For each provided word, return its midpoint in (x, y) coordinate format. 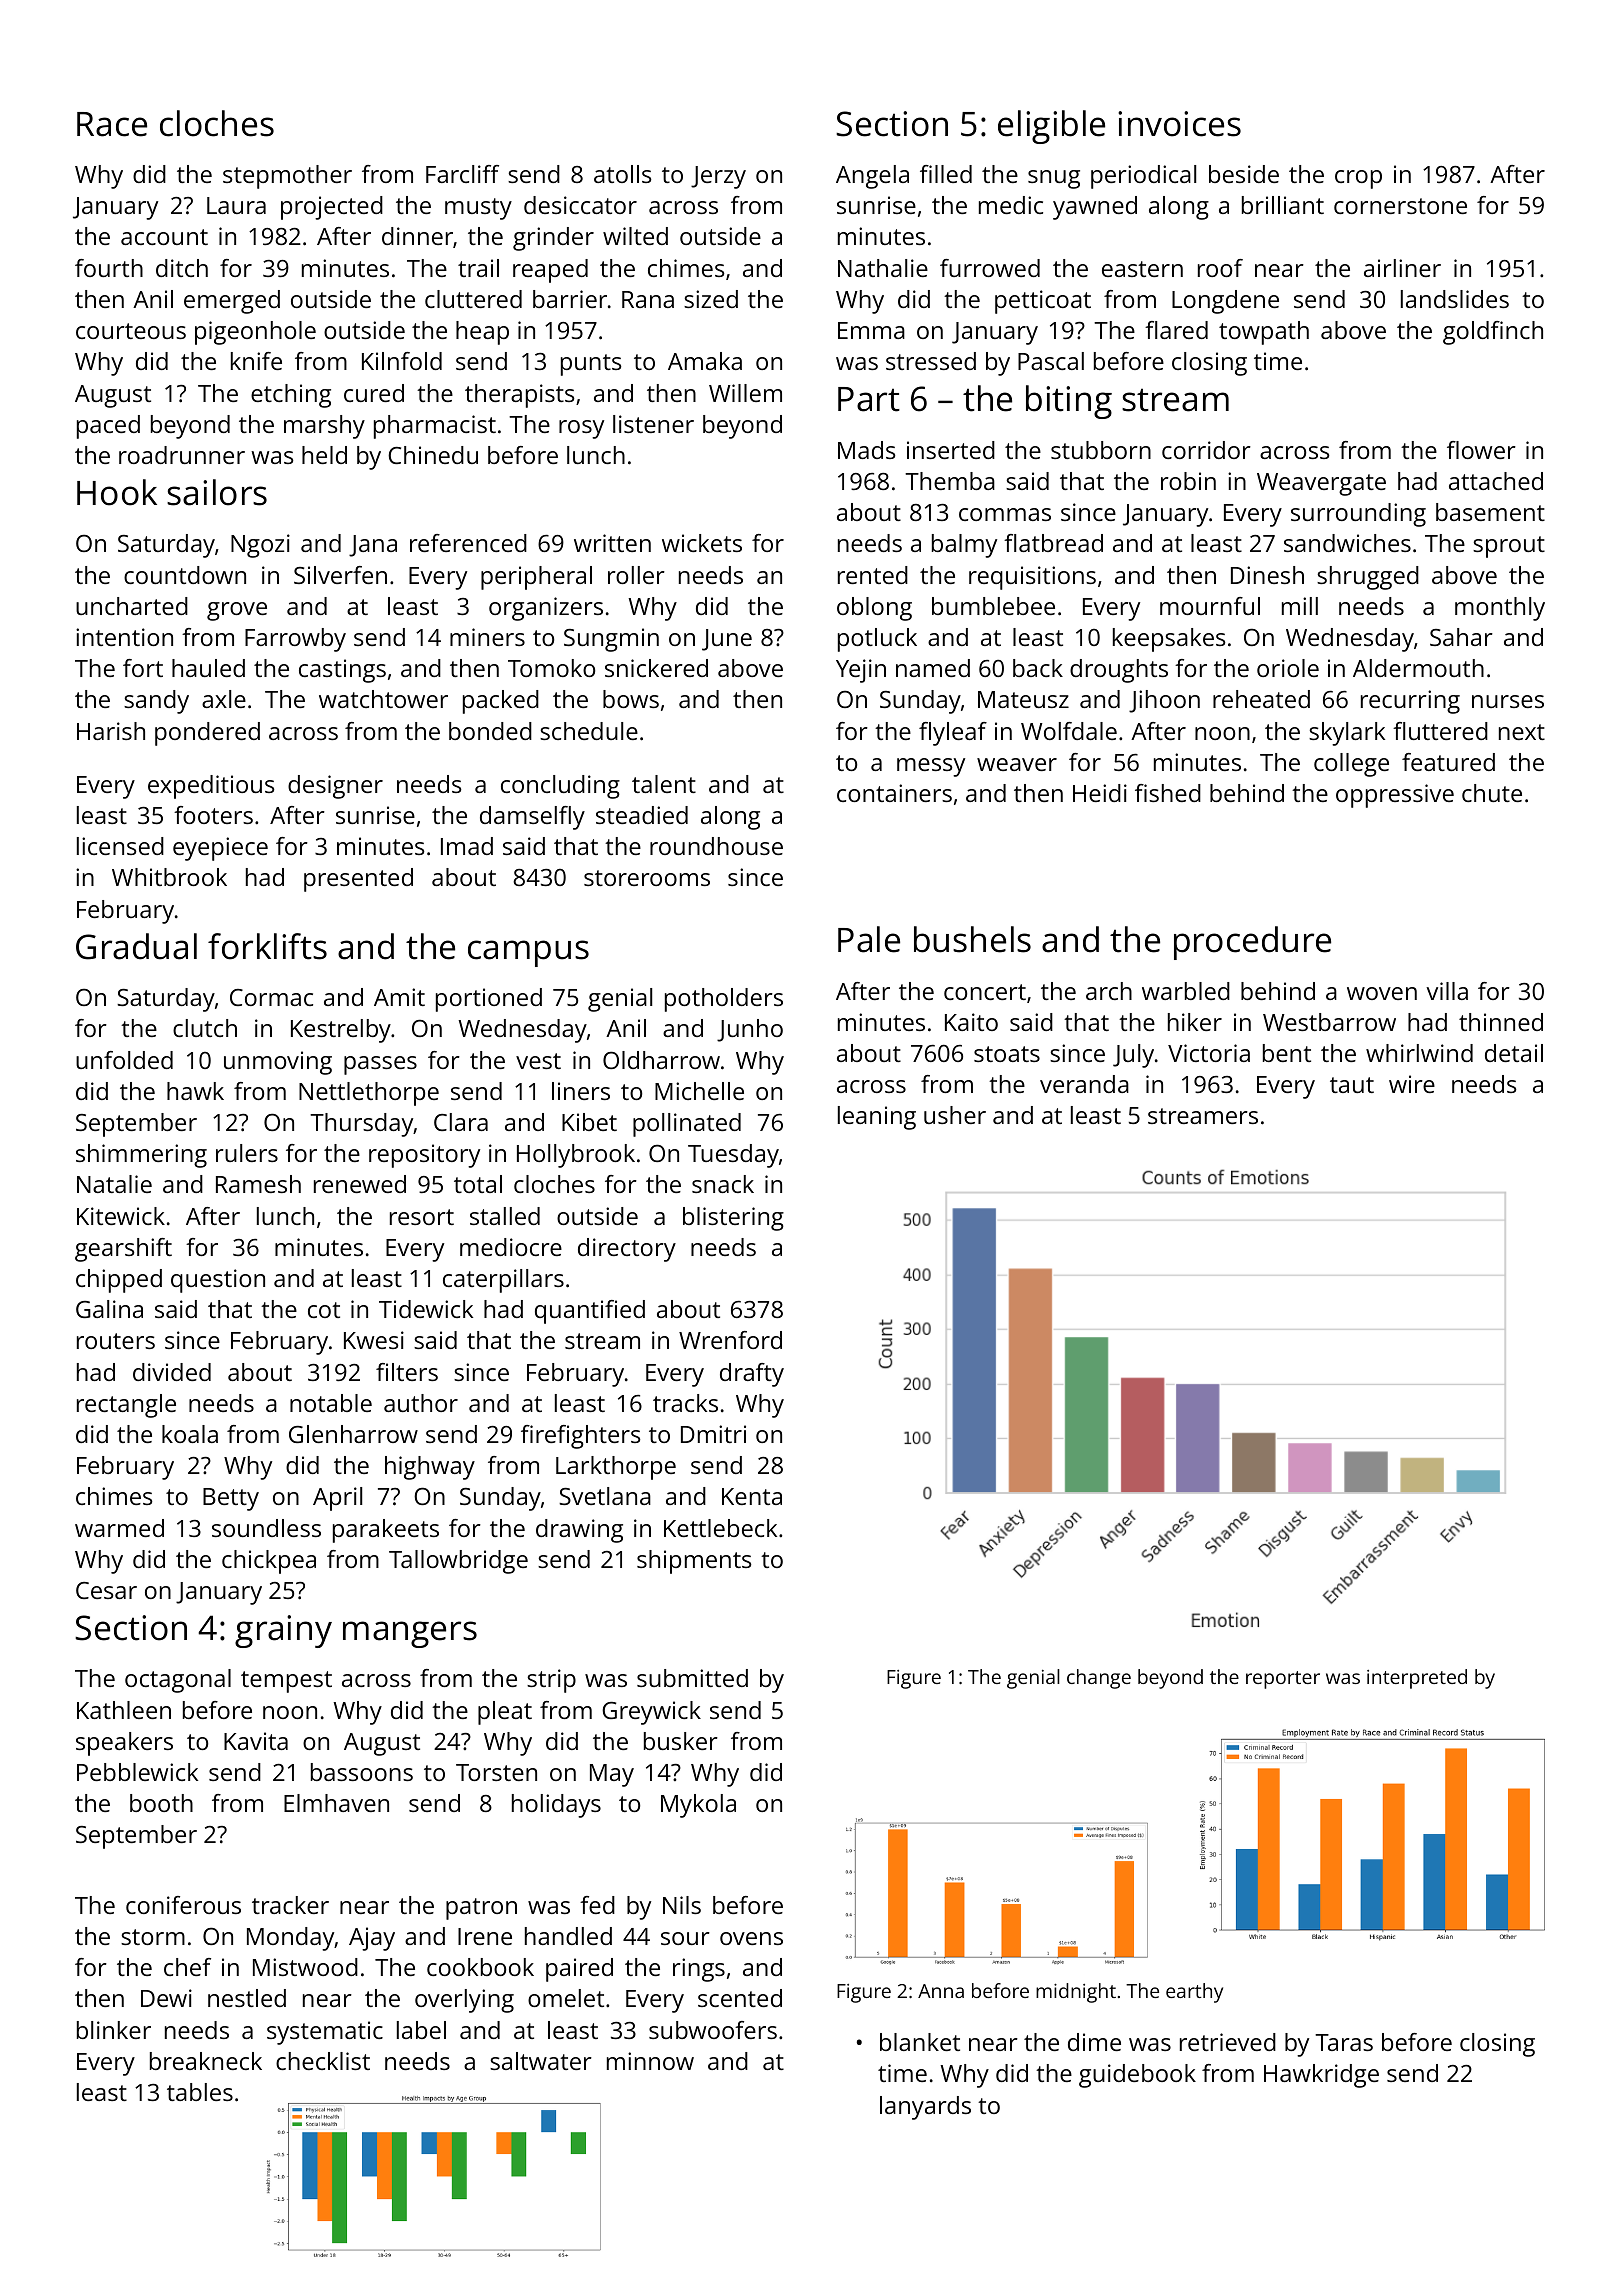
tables (200, 2092)
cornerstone (1400, 206)
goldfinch (1493, 333)
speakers (124, 1744)
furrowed (990, 268)
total (478, 1184)
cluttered (473, 299)
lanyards (925, 2108)
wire (1412, 1084)
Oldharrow (661, 1060)
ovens (751, 1938)
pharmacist (435, 427)
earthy (1194, 1993)
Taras (1344, 2042)
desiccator (580, 205)
